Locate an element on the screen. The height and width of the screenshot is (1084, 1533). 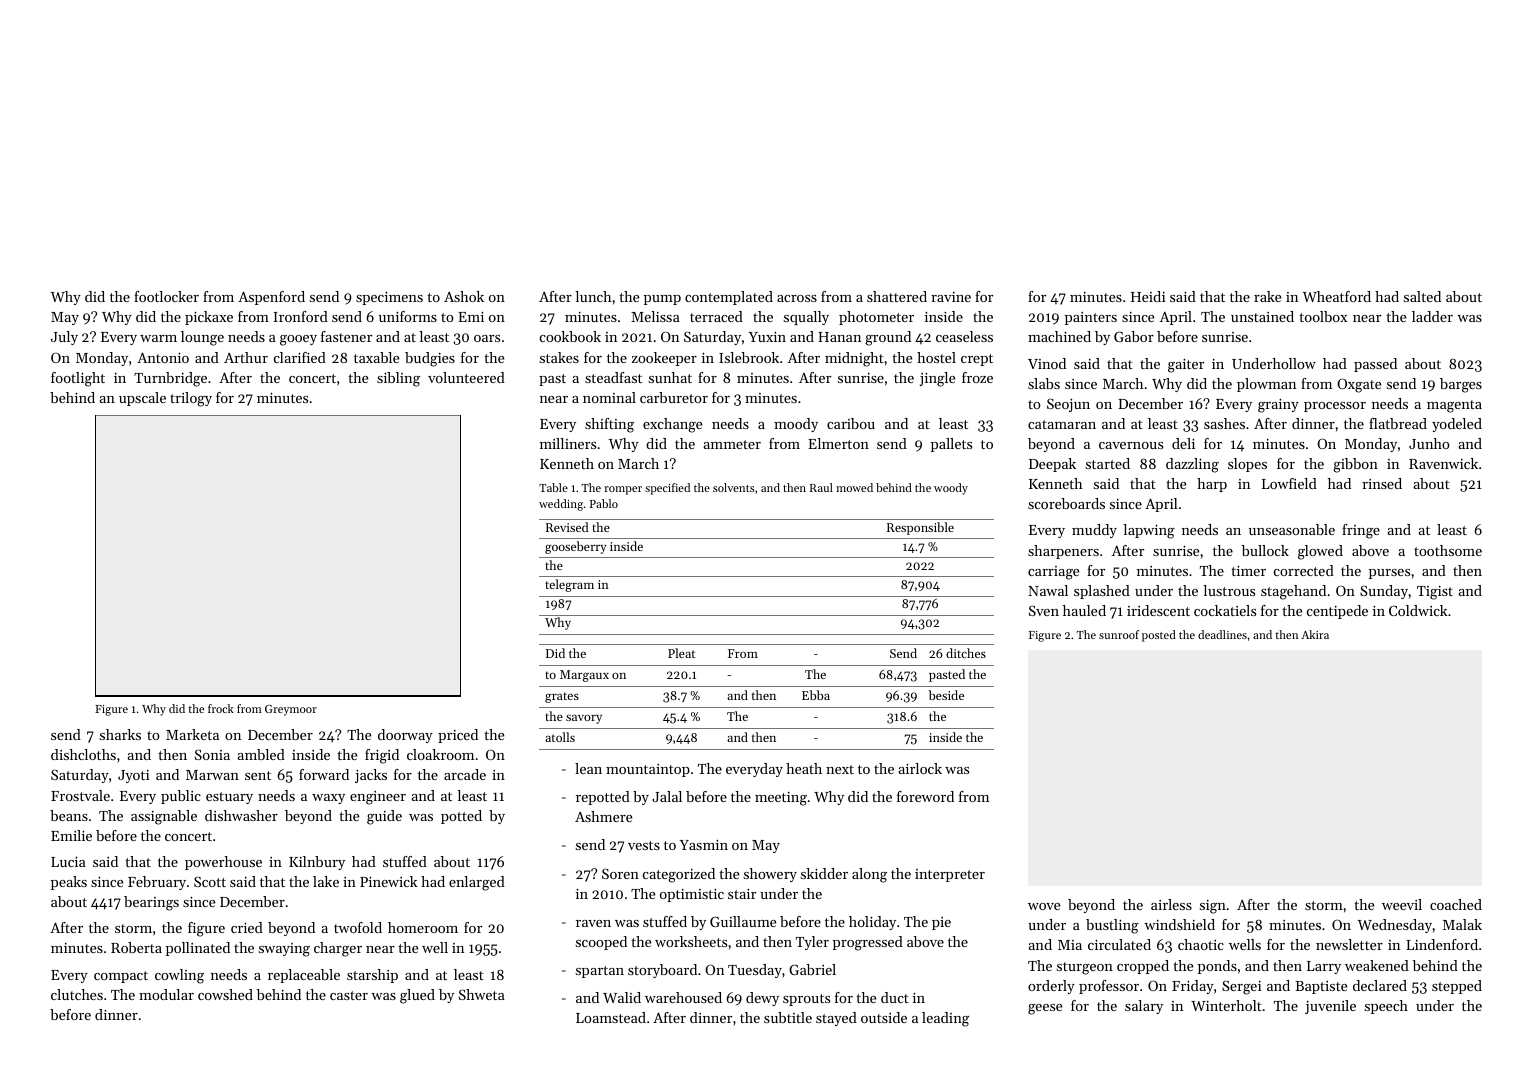
footlocker is located at coordinates (166, 296).
